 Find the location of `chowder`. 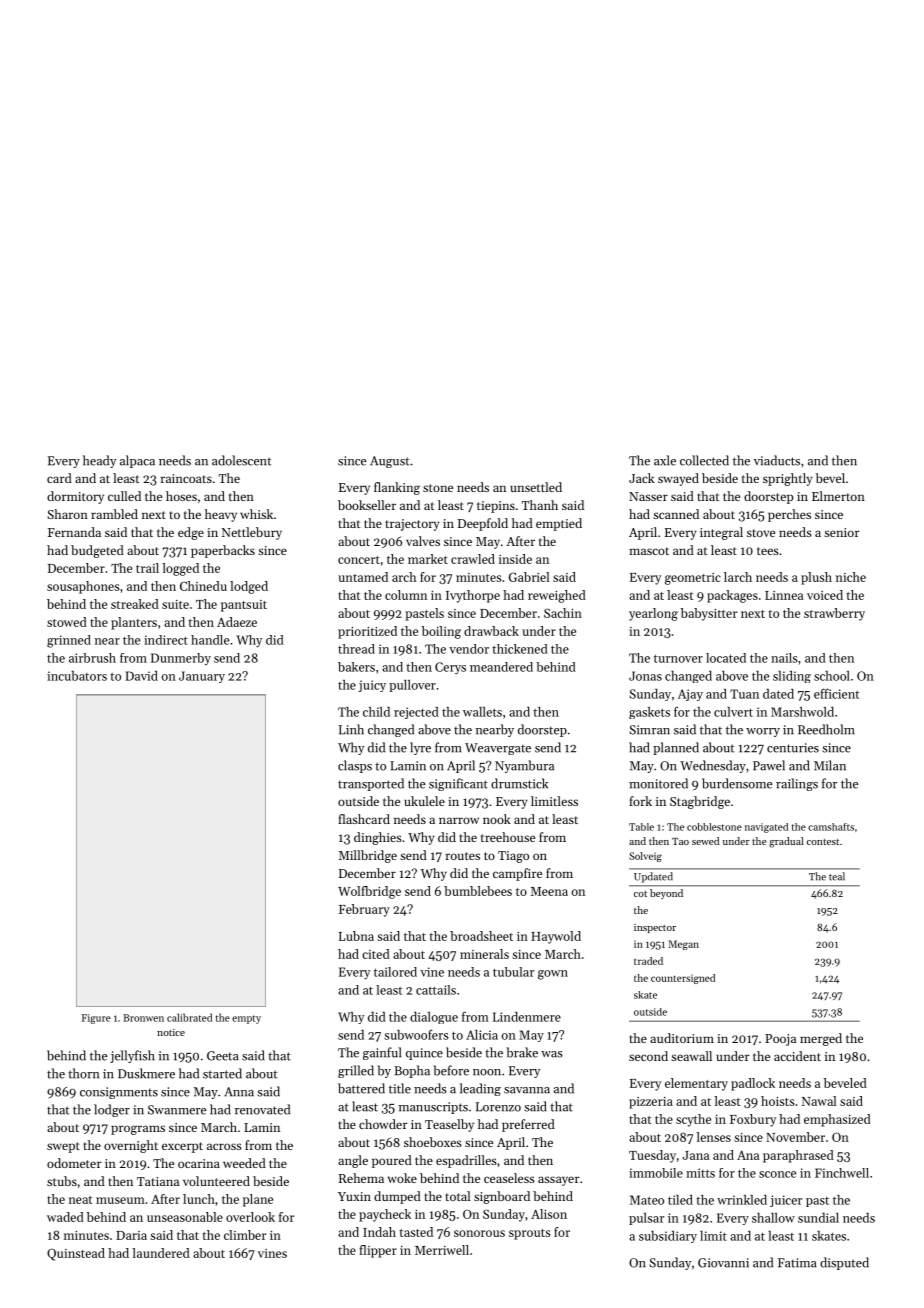

chowder is located at coordinates (383, 1124).
